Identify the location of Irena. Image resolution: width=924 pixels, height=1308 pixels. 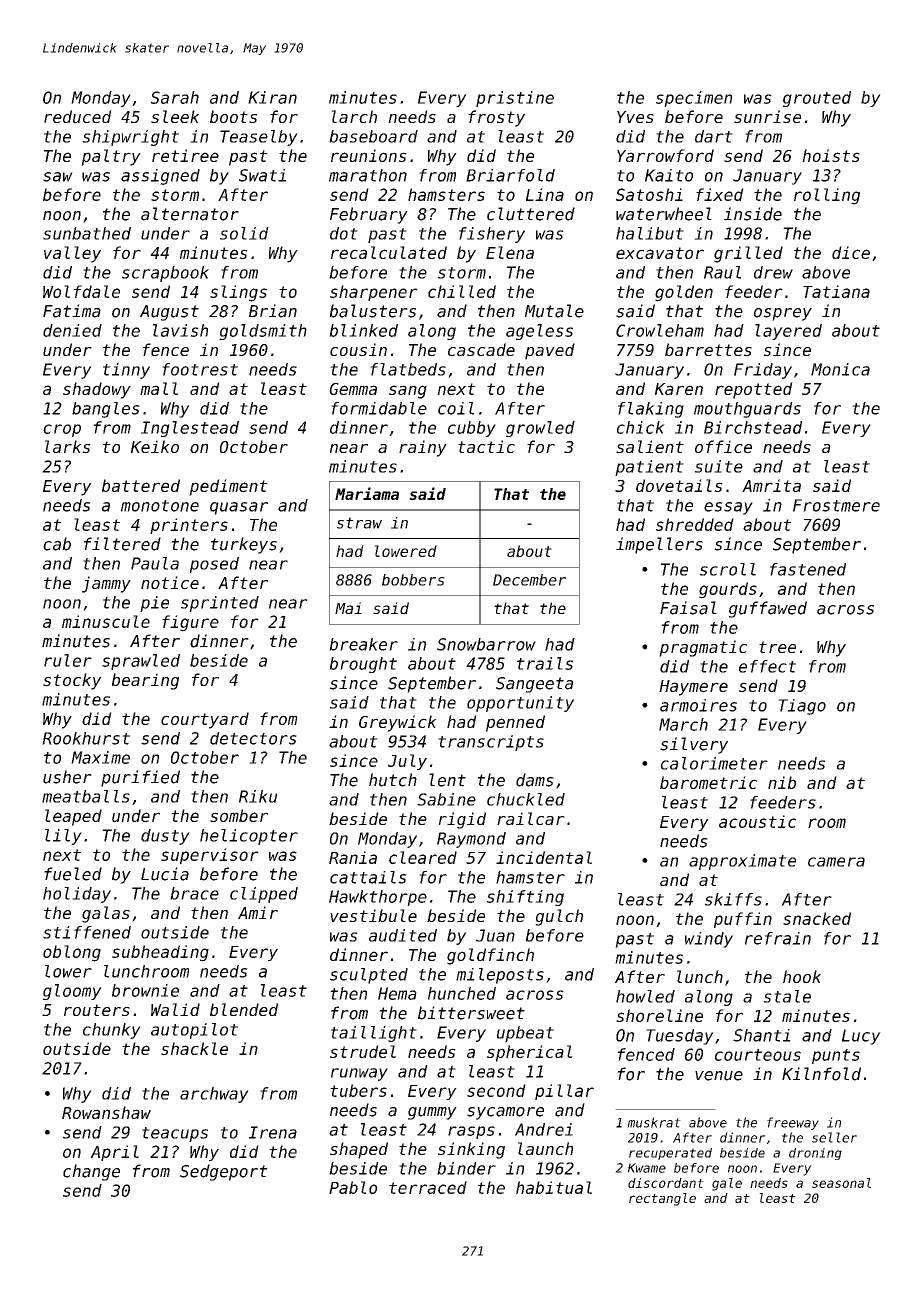
(273, 1132).
